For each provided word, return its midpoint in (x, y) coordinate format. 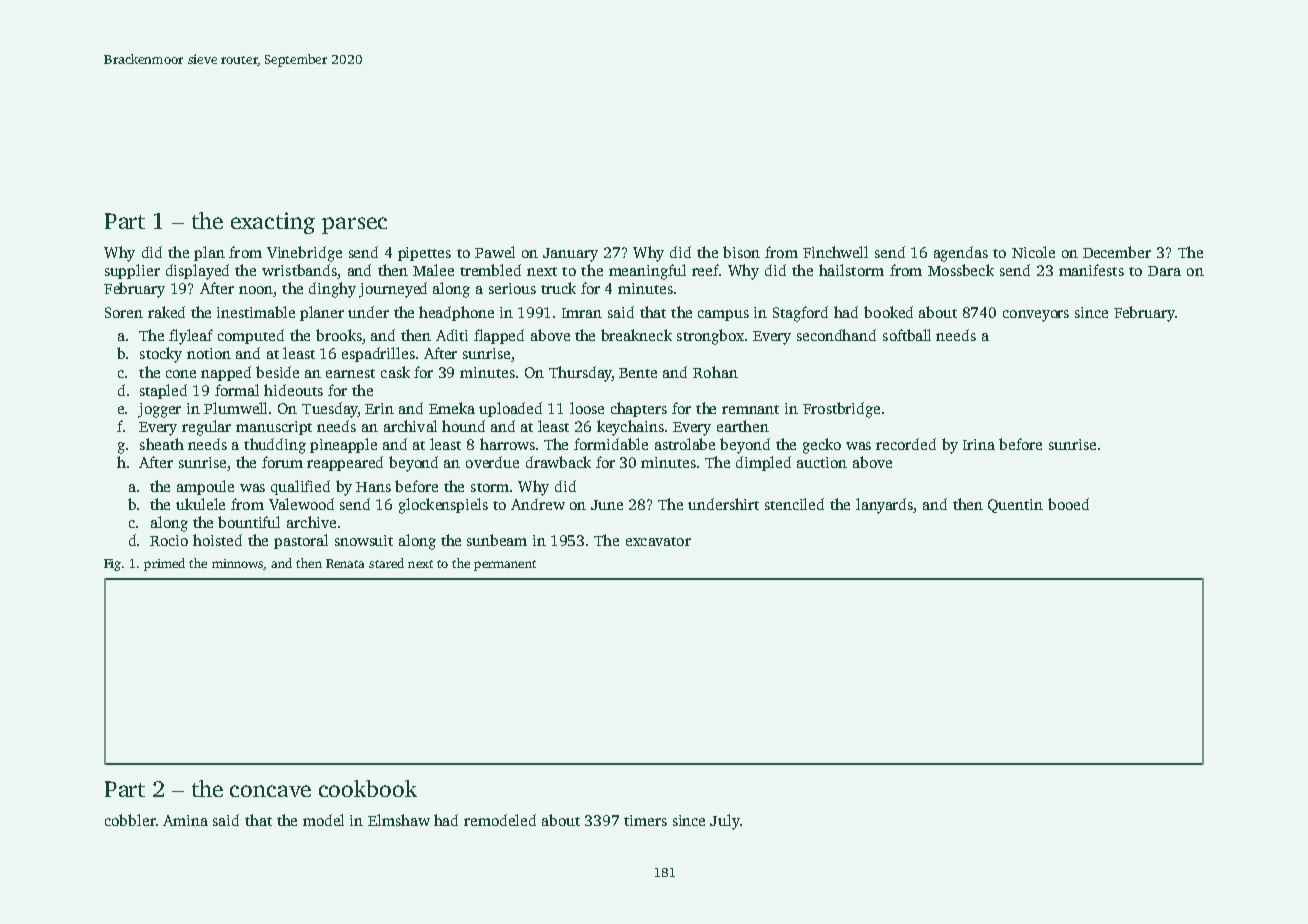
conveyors (1036, 316)
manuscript (274, 428)
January (570, 255)
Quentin (1015, 506)
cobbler (130, 820)
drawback (558, 462)
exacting (273, 223)
